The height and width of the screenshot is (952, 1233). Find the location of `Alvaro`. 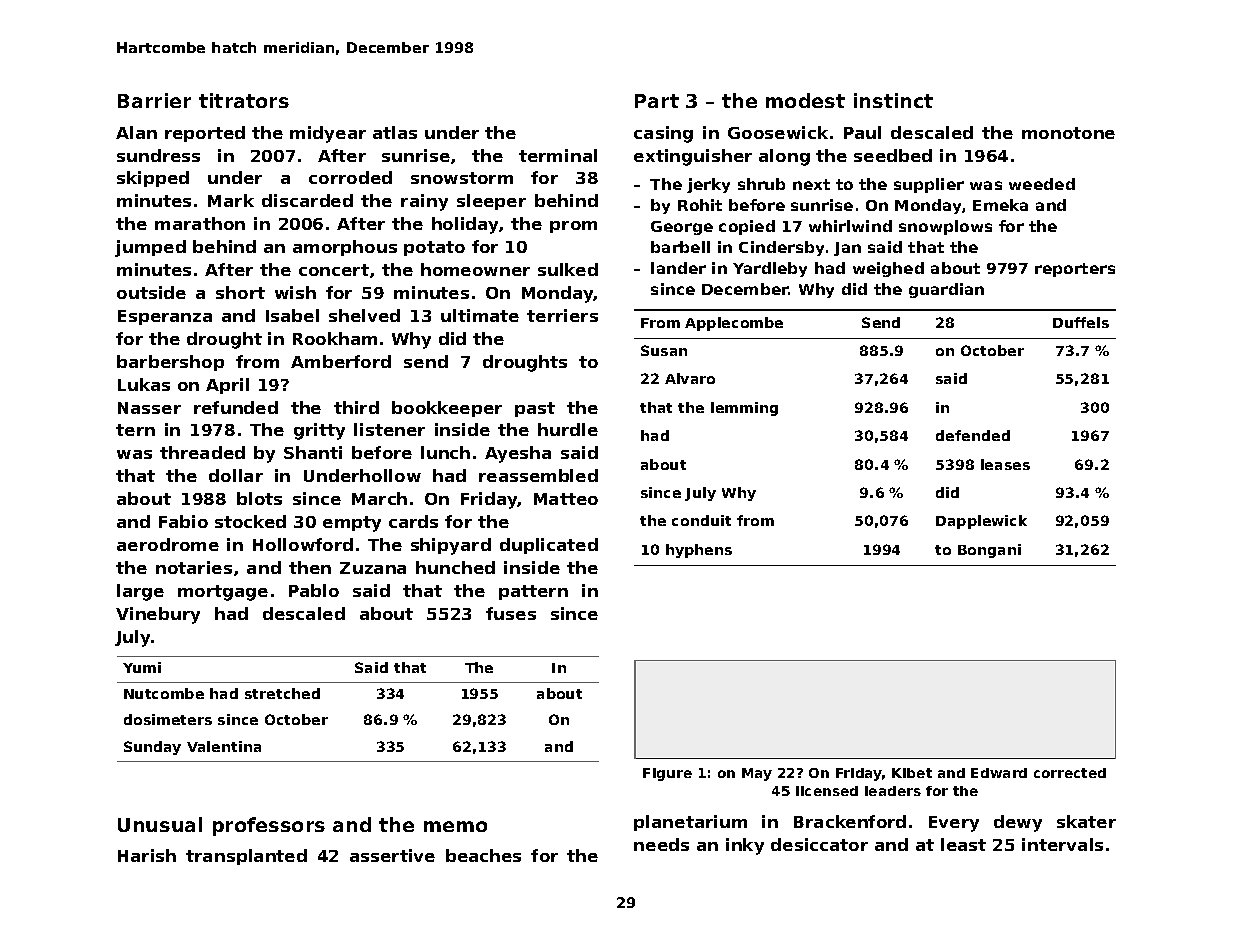

Alvaro is located at coordinates (690, 378).
